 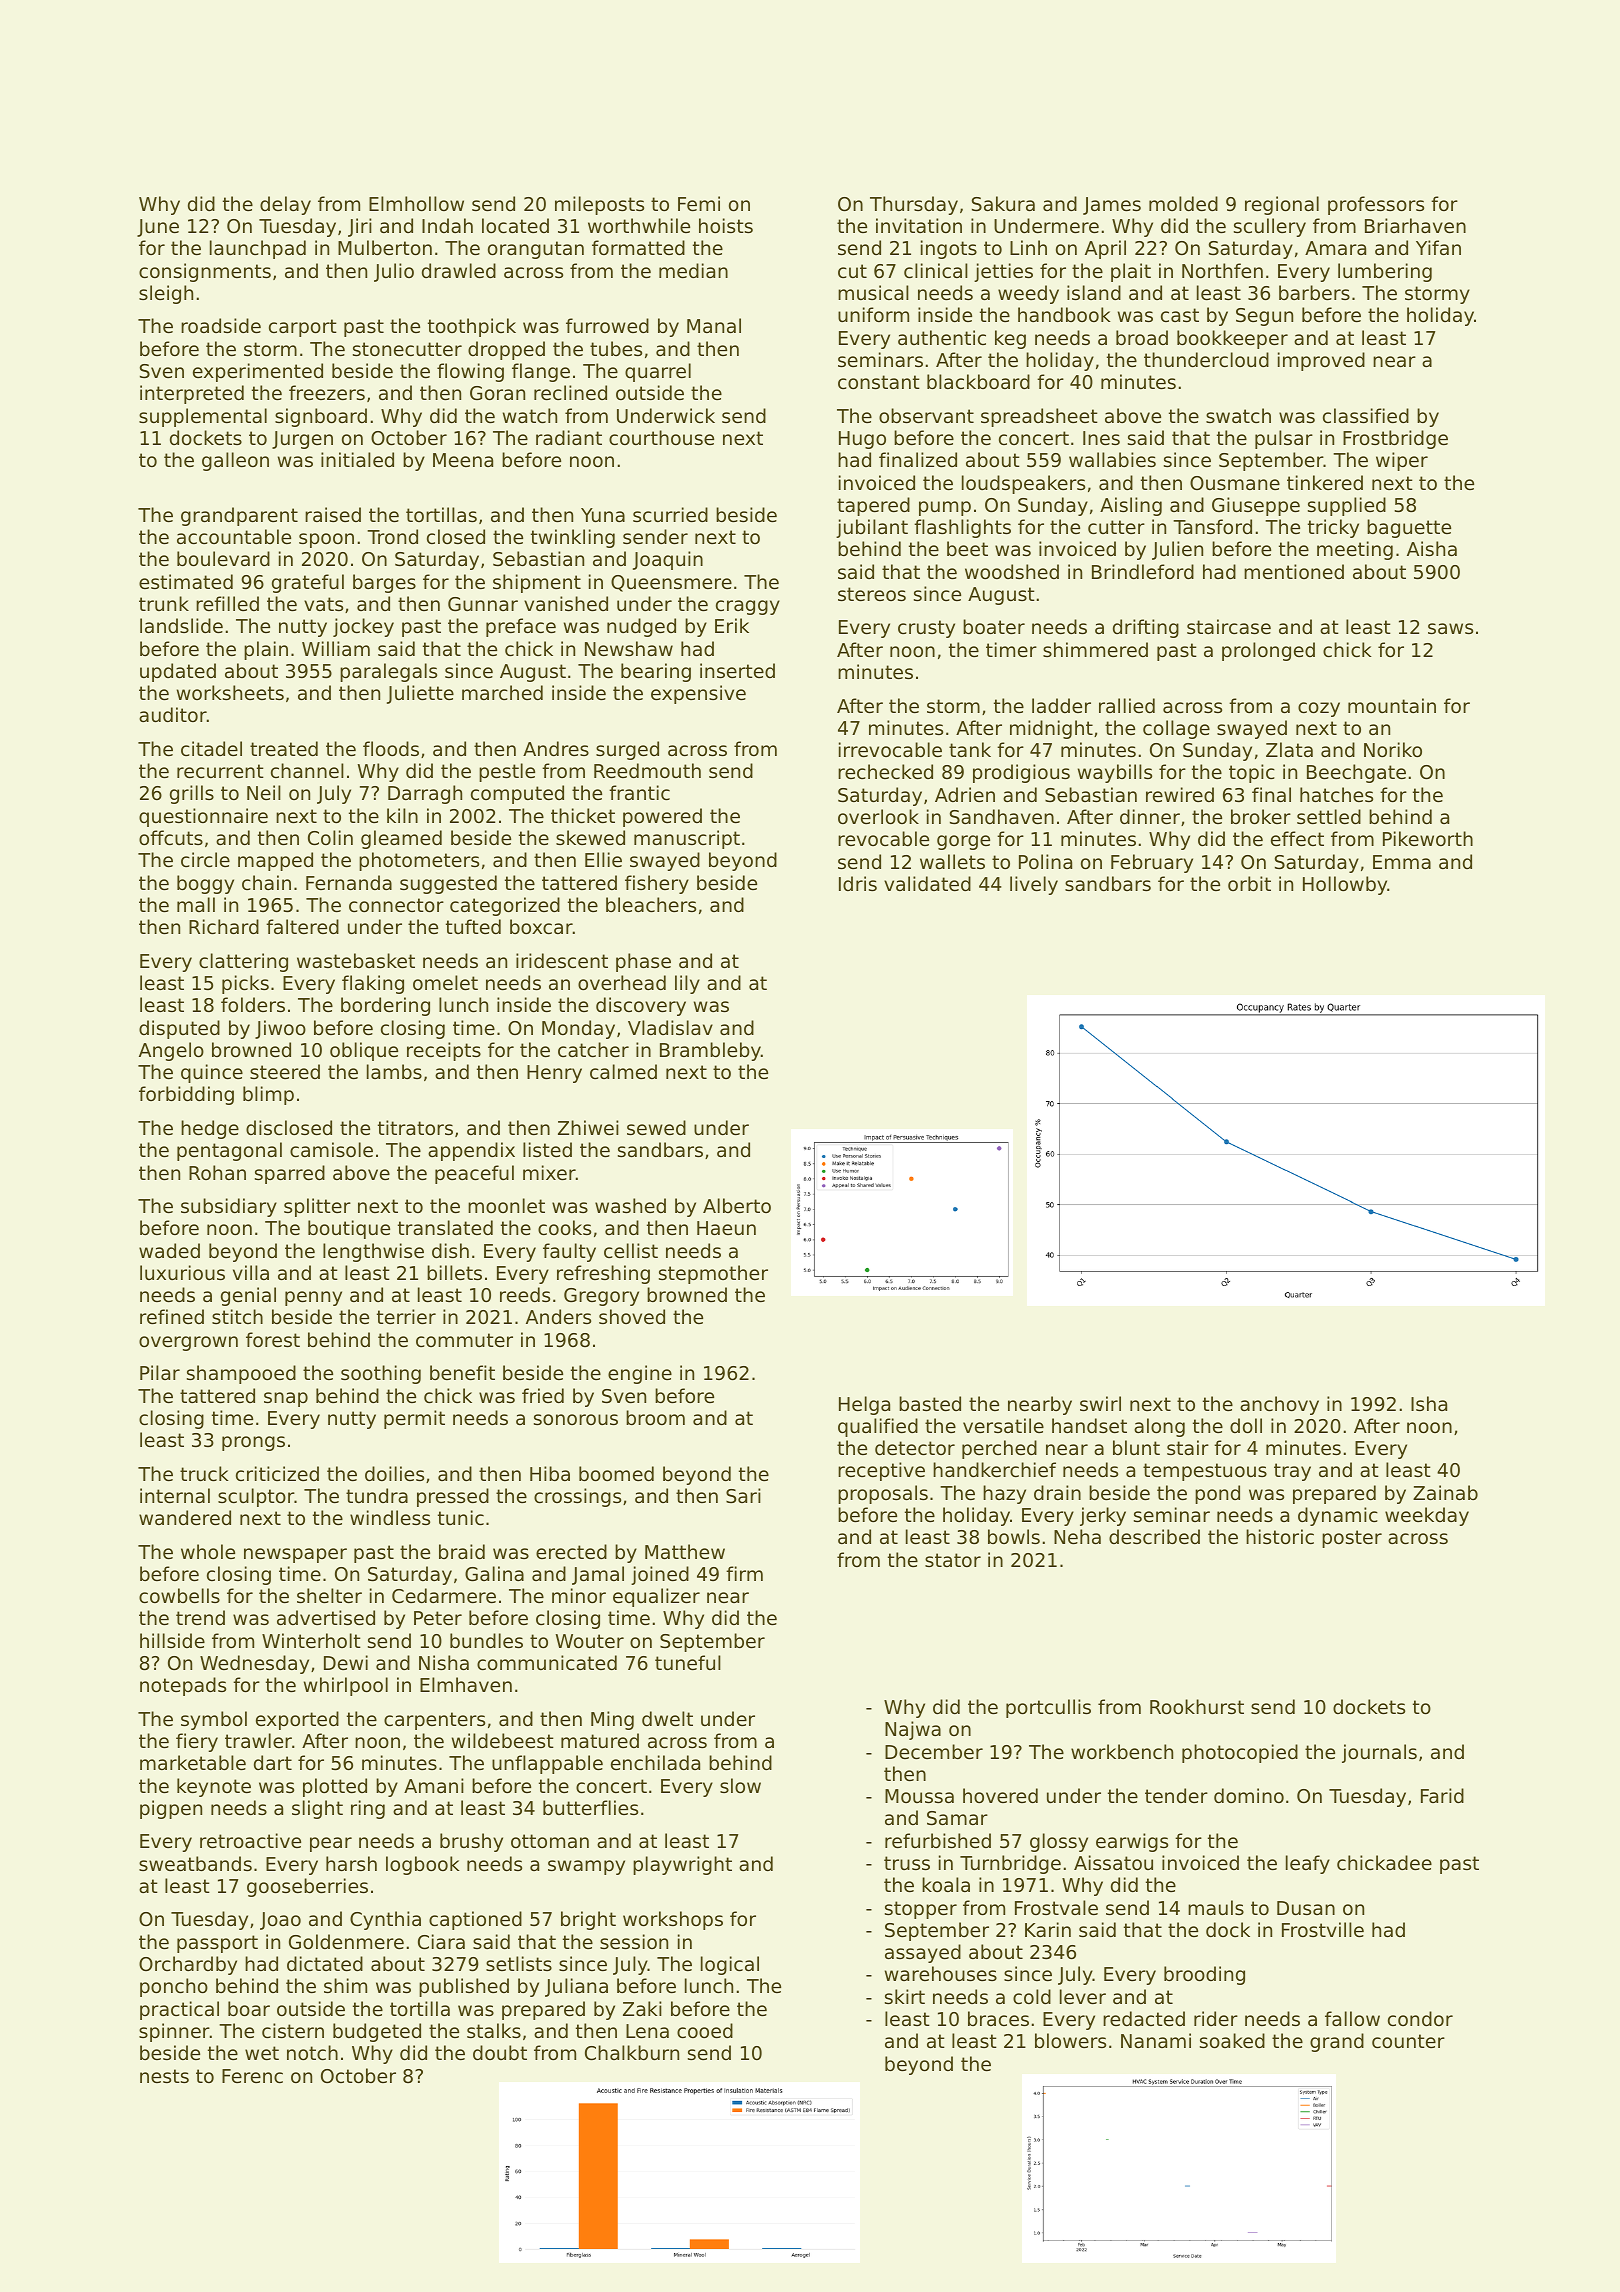 I want to click on Yuna, so click(x=603, y=515).
